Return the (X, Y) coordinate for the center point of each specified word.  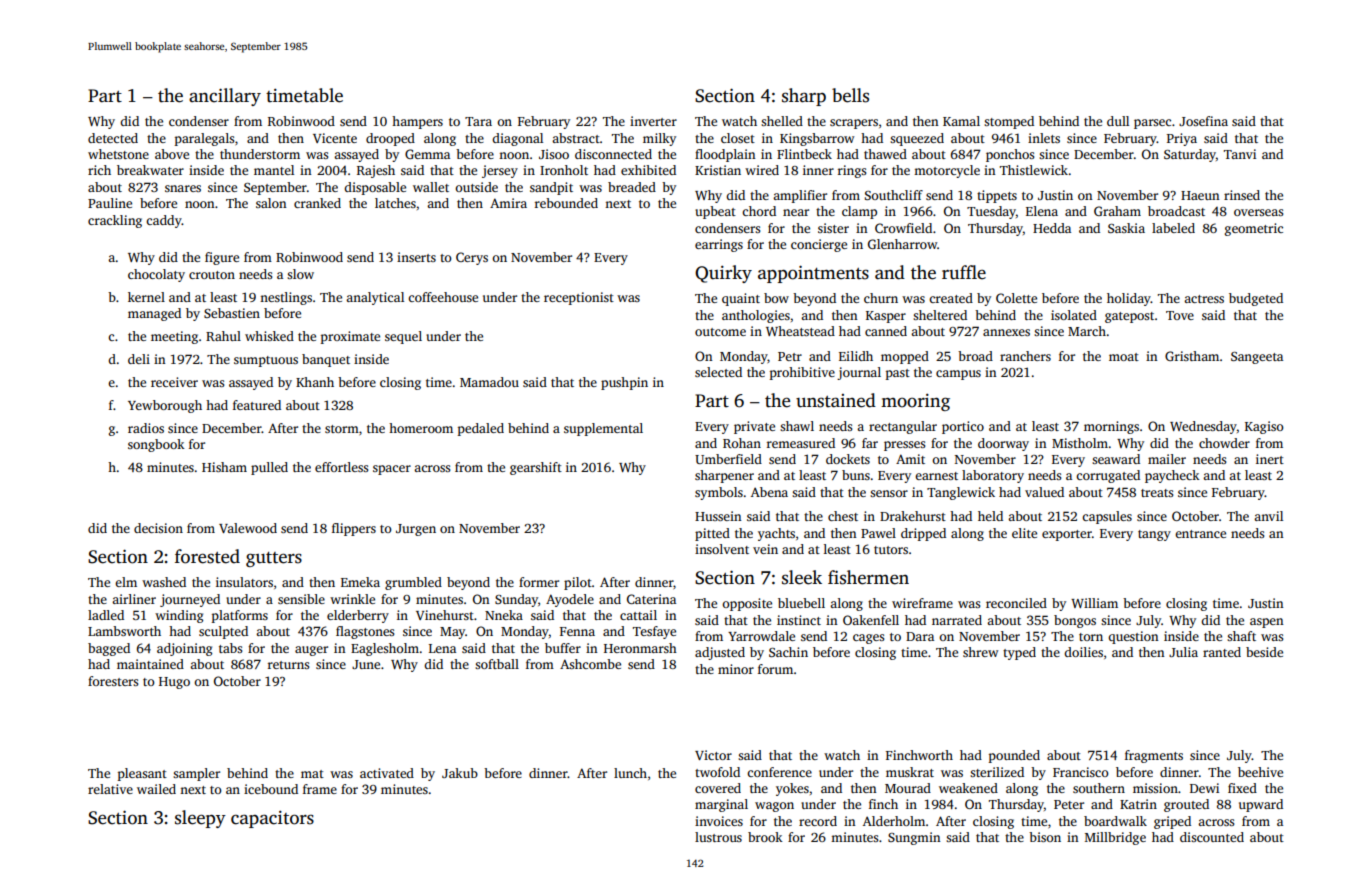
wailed (156, 789)
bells (850, 95)
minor (736, 669)
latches (395, 203)
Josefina (1203, 121)
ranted (1222, 652)
